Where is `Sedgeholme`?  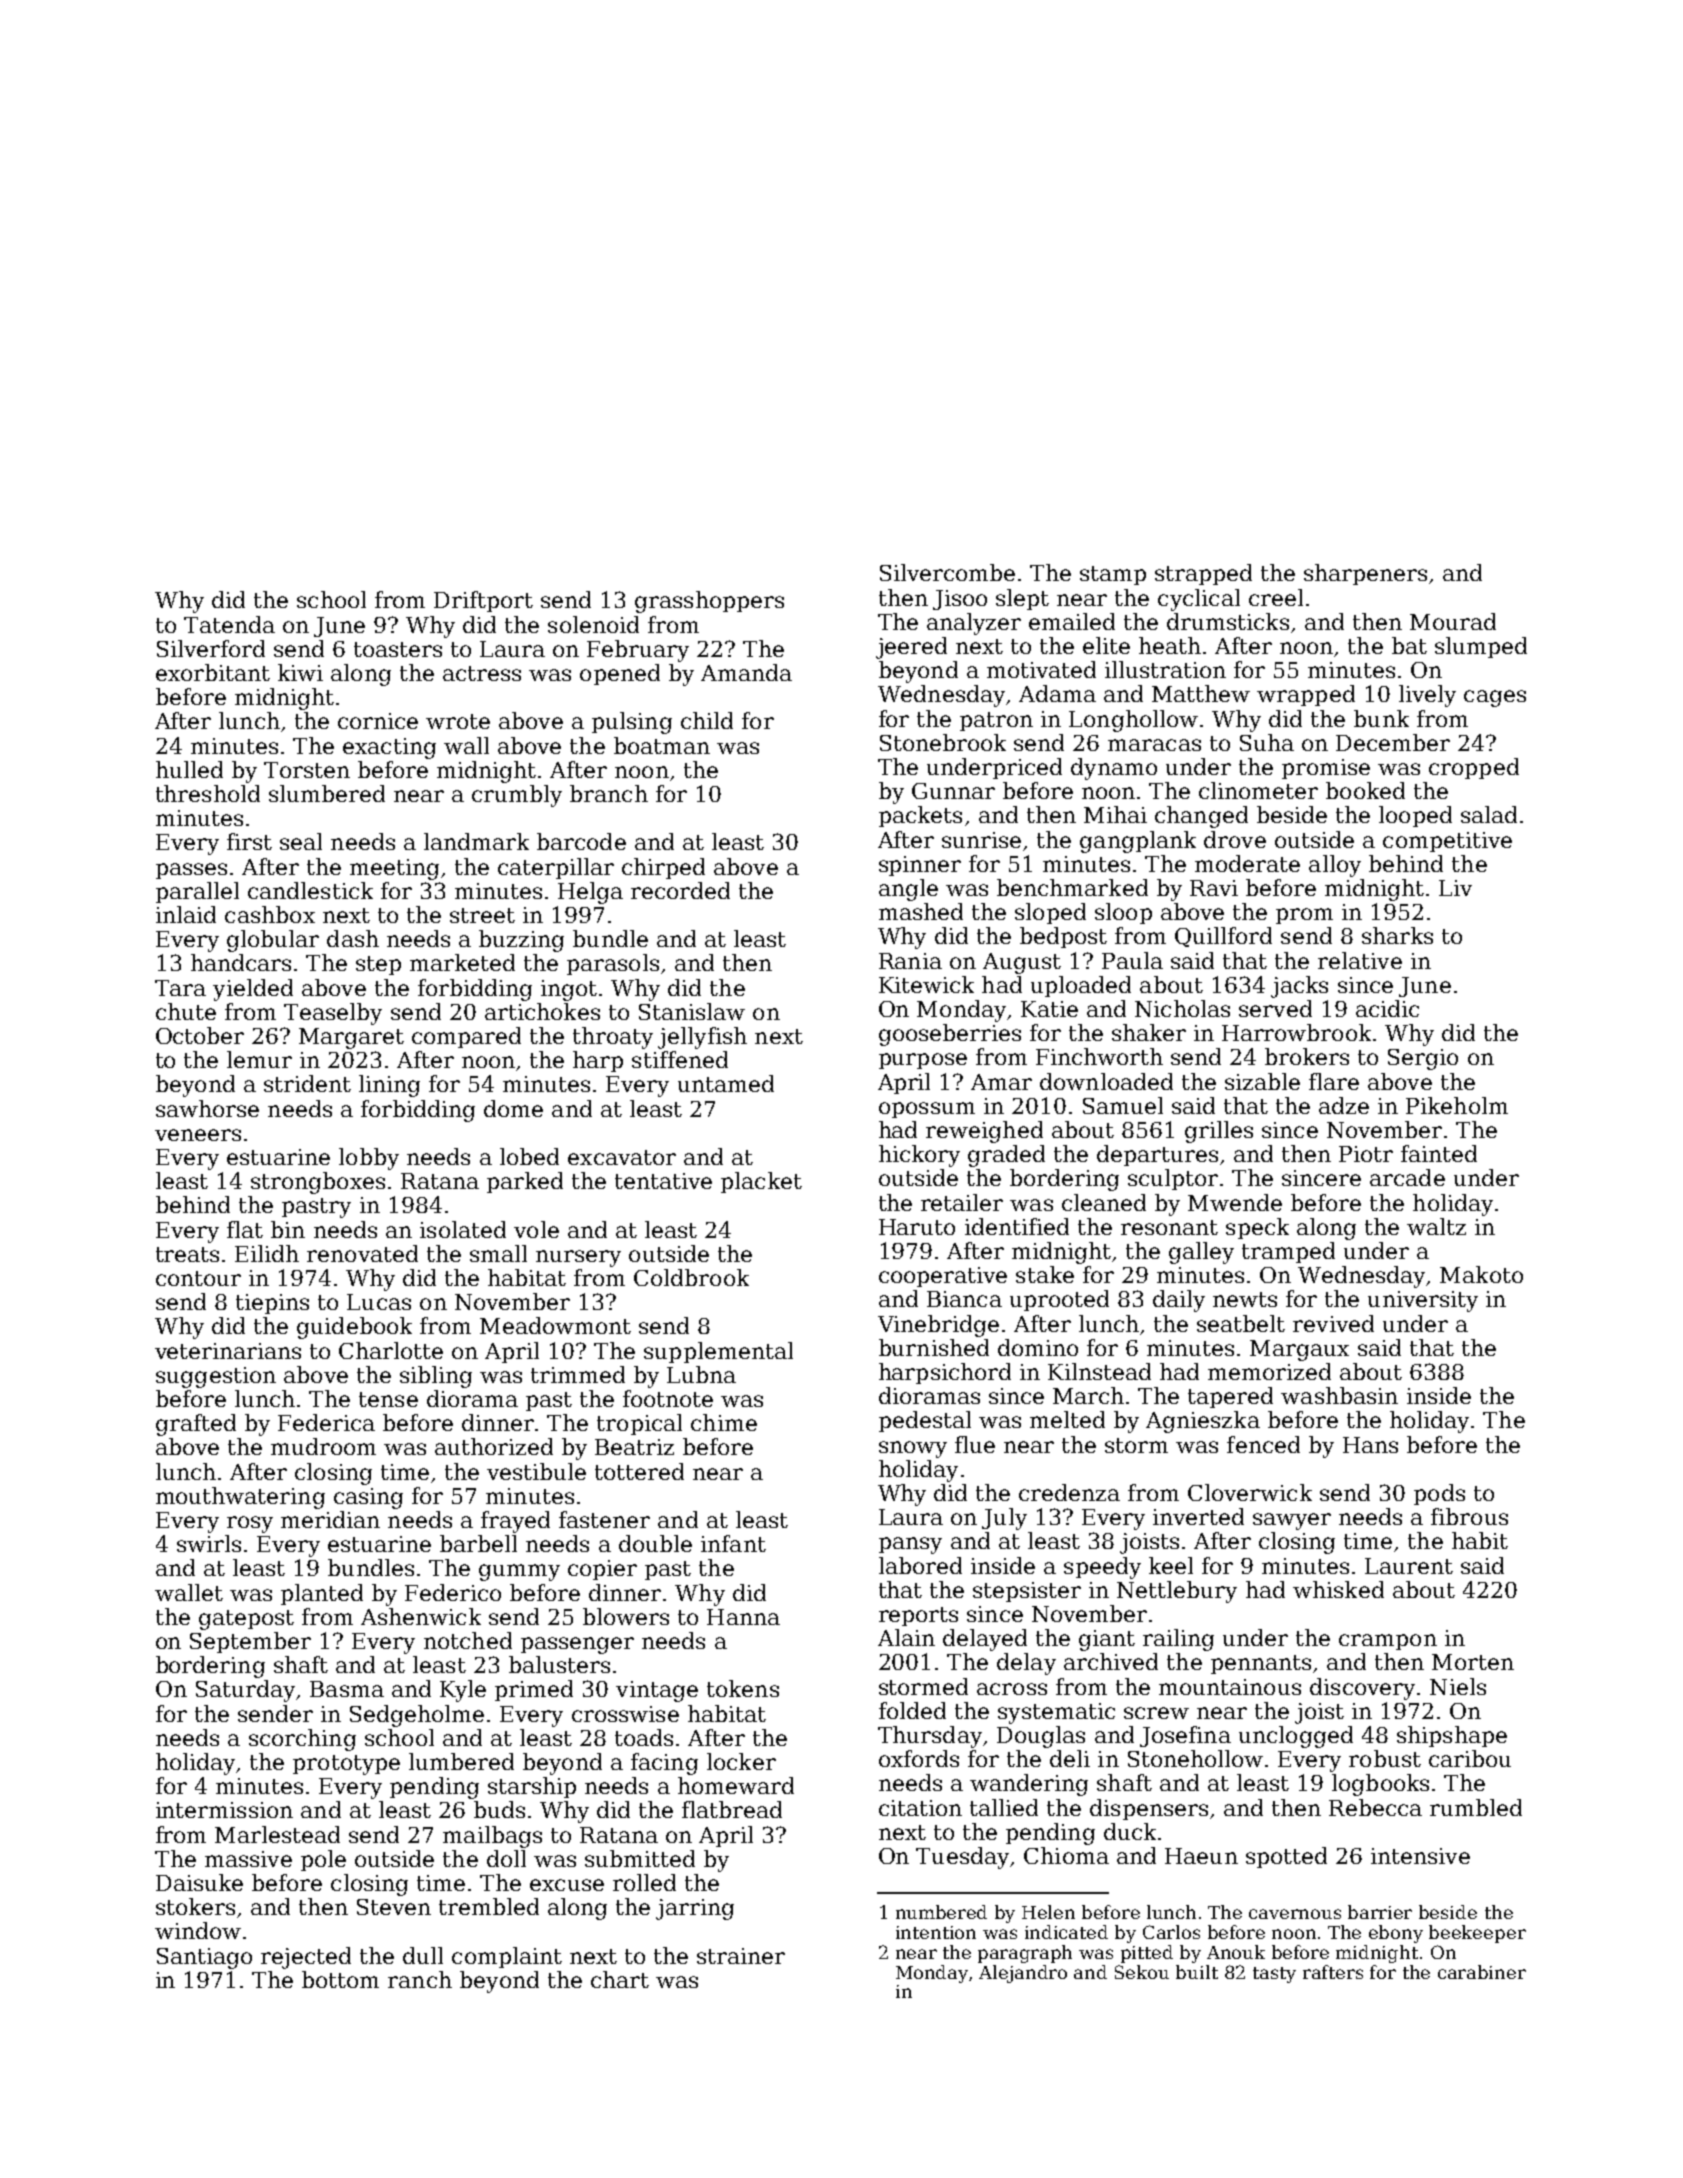
Sedgeholme is located at coordinates (417, 1716).
